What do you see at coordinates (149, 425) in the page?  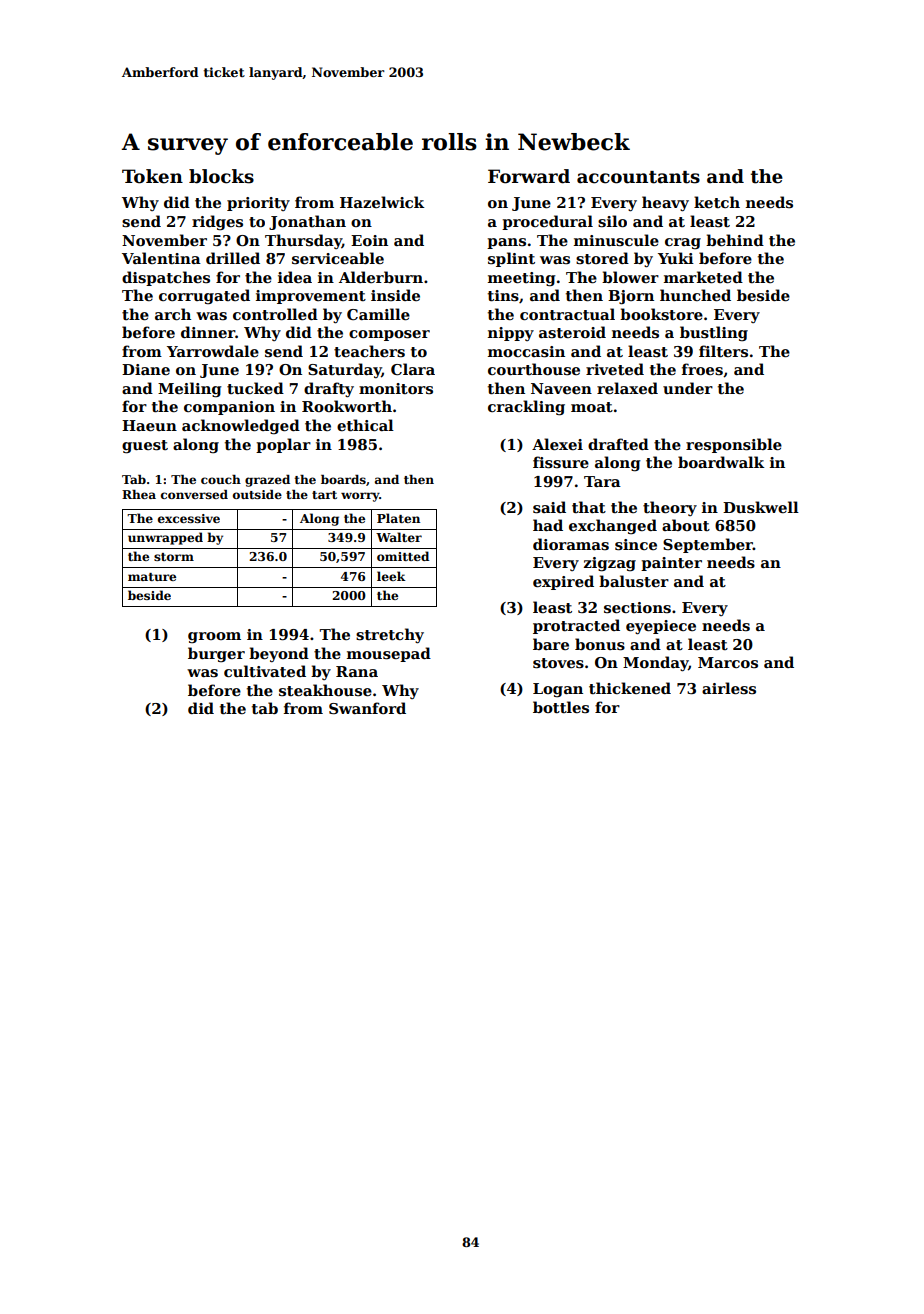 I see `Haeun` at bounding box center [149, 425].
